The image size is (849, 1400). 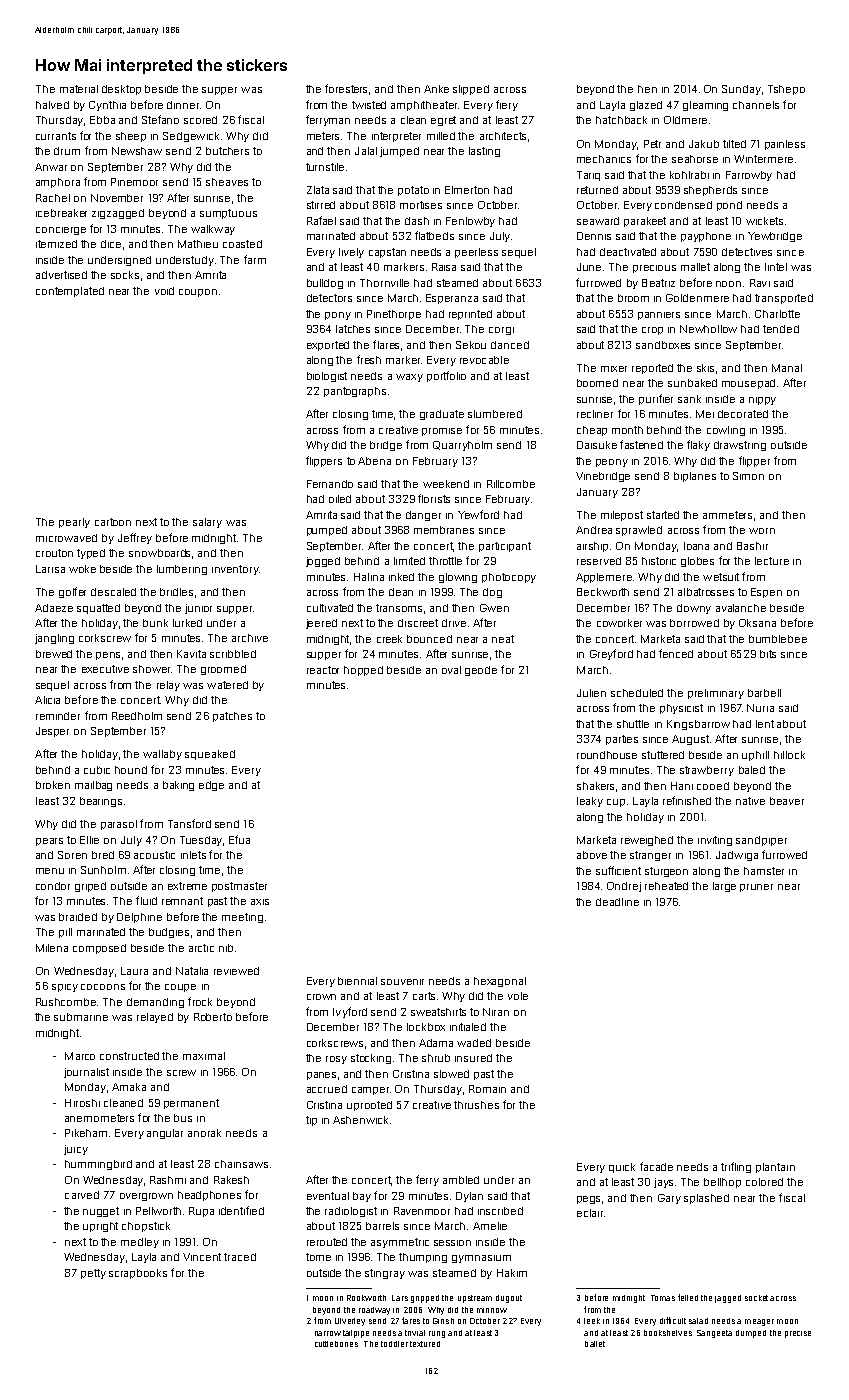 What do you see at coordinates (54, 608) in the page?
I see `Adaeze` at bounding box center [54, 608].
